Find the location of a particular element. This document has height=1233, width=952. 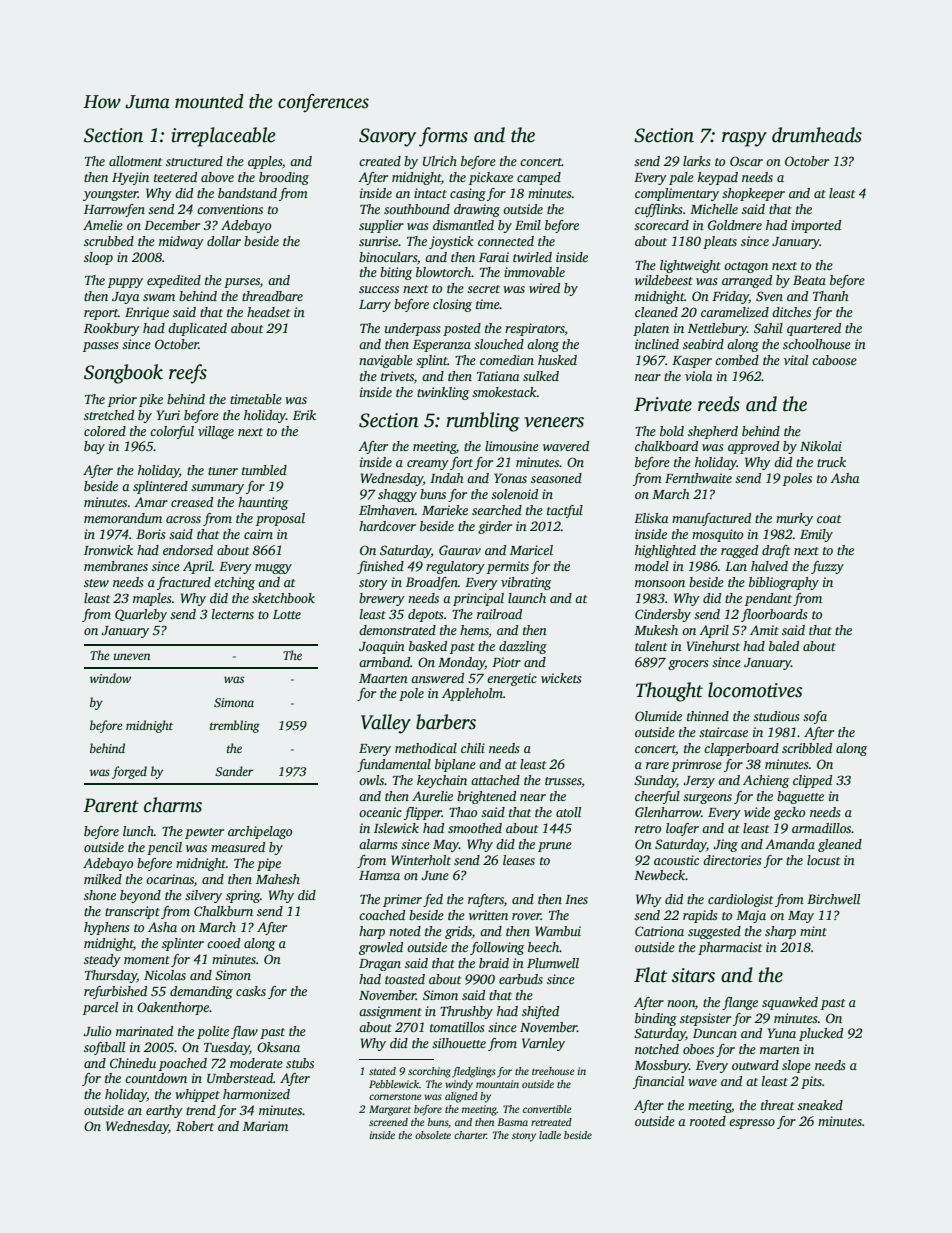

Erik is located at coordinates (304, 415).
